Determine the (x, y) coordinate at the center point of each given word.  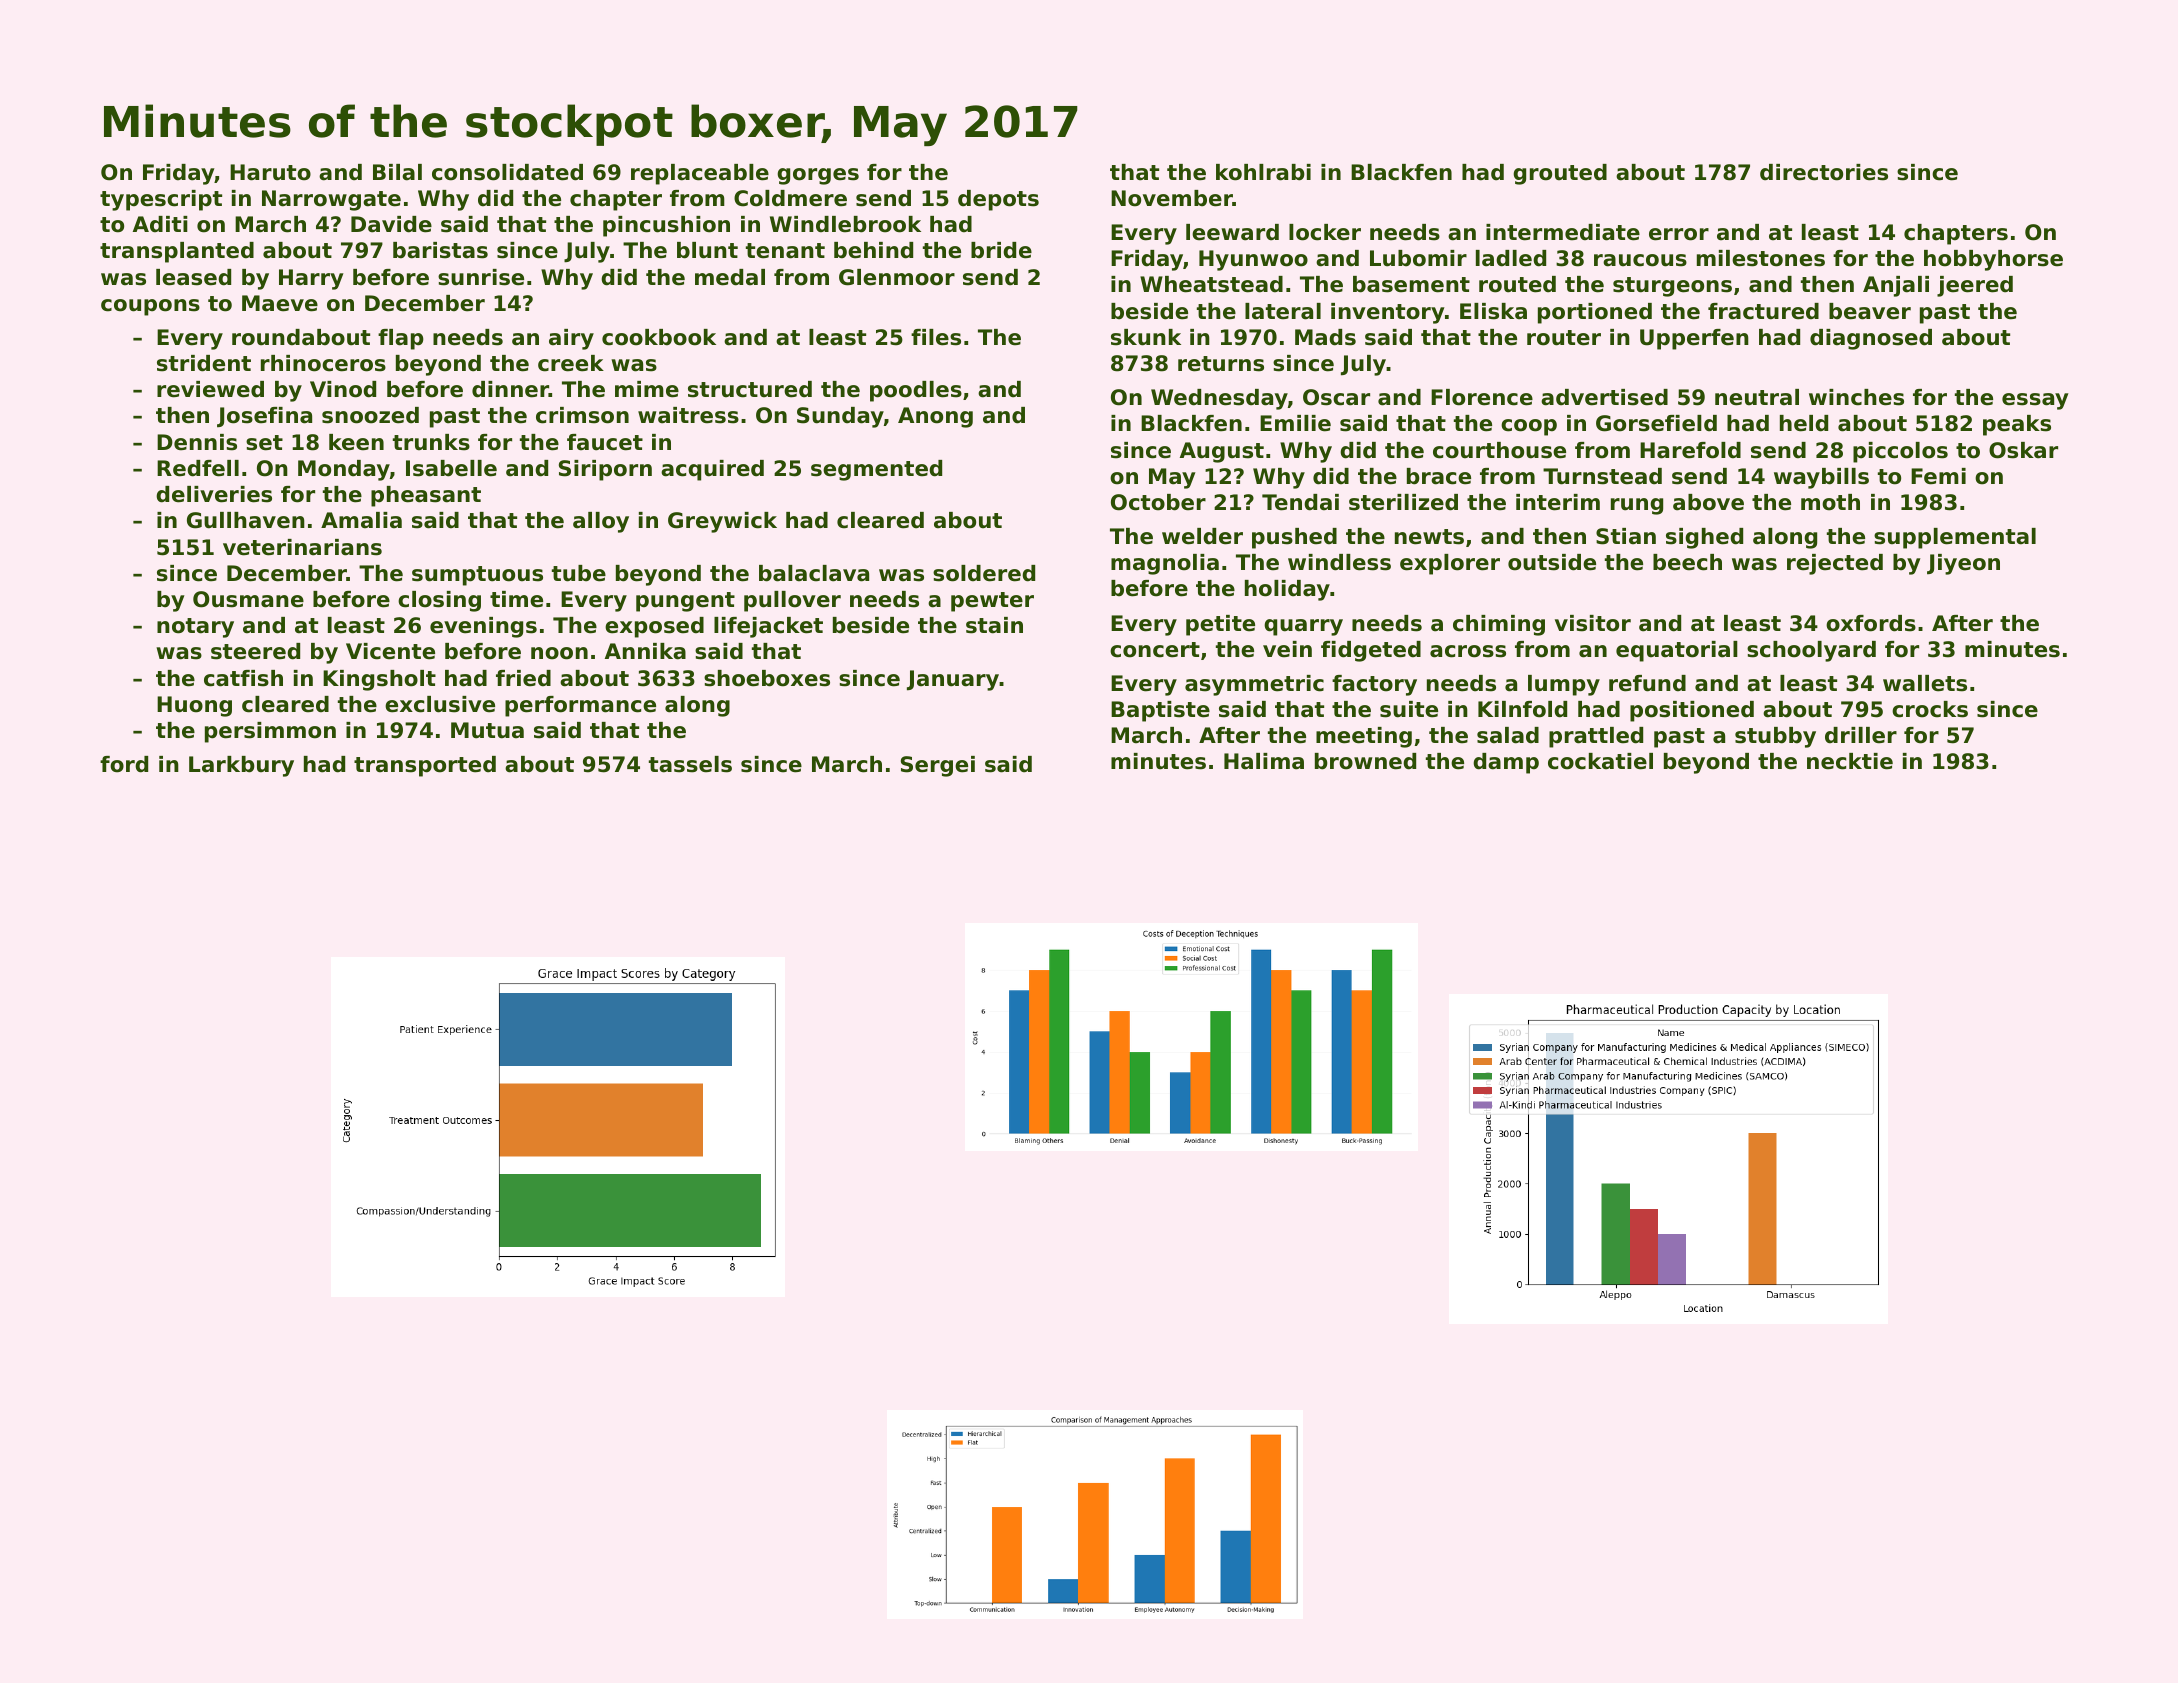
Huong (194, 706)
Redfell (198, 468)
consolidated (507, 172)
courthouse (1499, 450)
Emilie (1295, 423)
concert (1155, 650)
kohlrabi (1263, 172)
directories (1824, 172)
